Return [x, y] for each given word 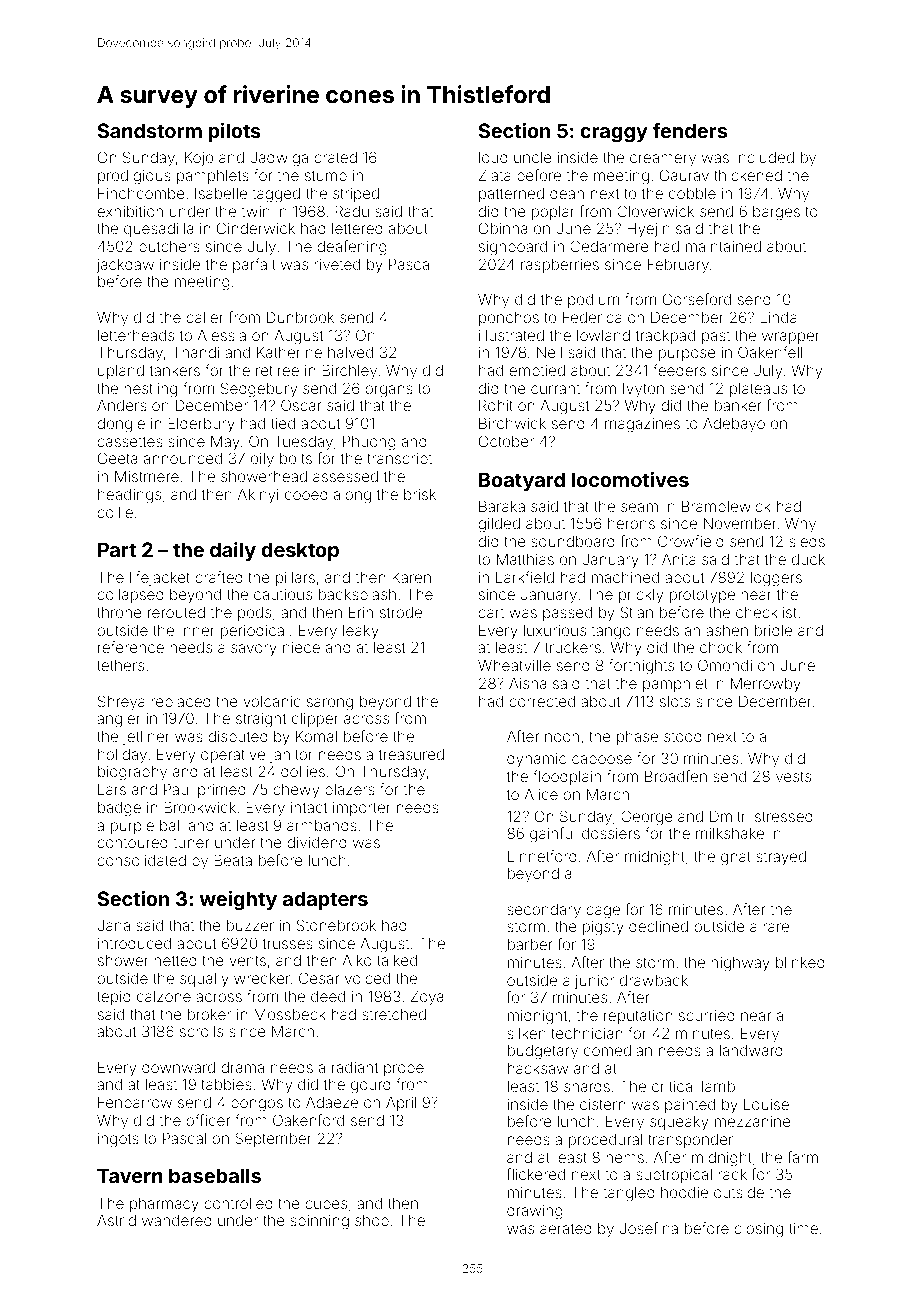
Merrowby [766, 684]
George [647, 818]
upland [121, 372]
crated [335, 157]
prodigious [134, 177]
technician [586, 1033]
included [764, 157]
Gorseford [697, 299]
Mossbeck [290, 1014]
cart [491, 613]
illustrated [511, 335]
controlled [238, 1203]
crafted [219, 577]
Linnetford [542, 856]
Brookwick [200, 807]
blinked [800, 962]
